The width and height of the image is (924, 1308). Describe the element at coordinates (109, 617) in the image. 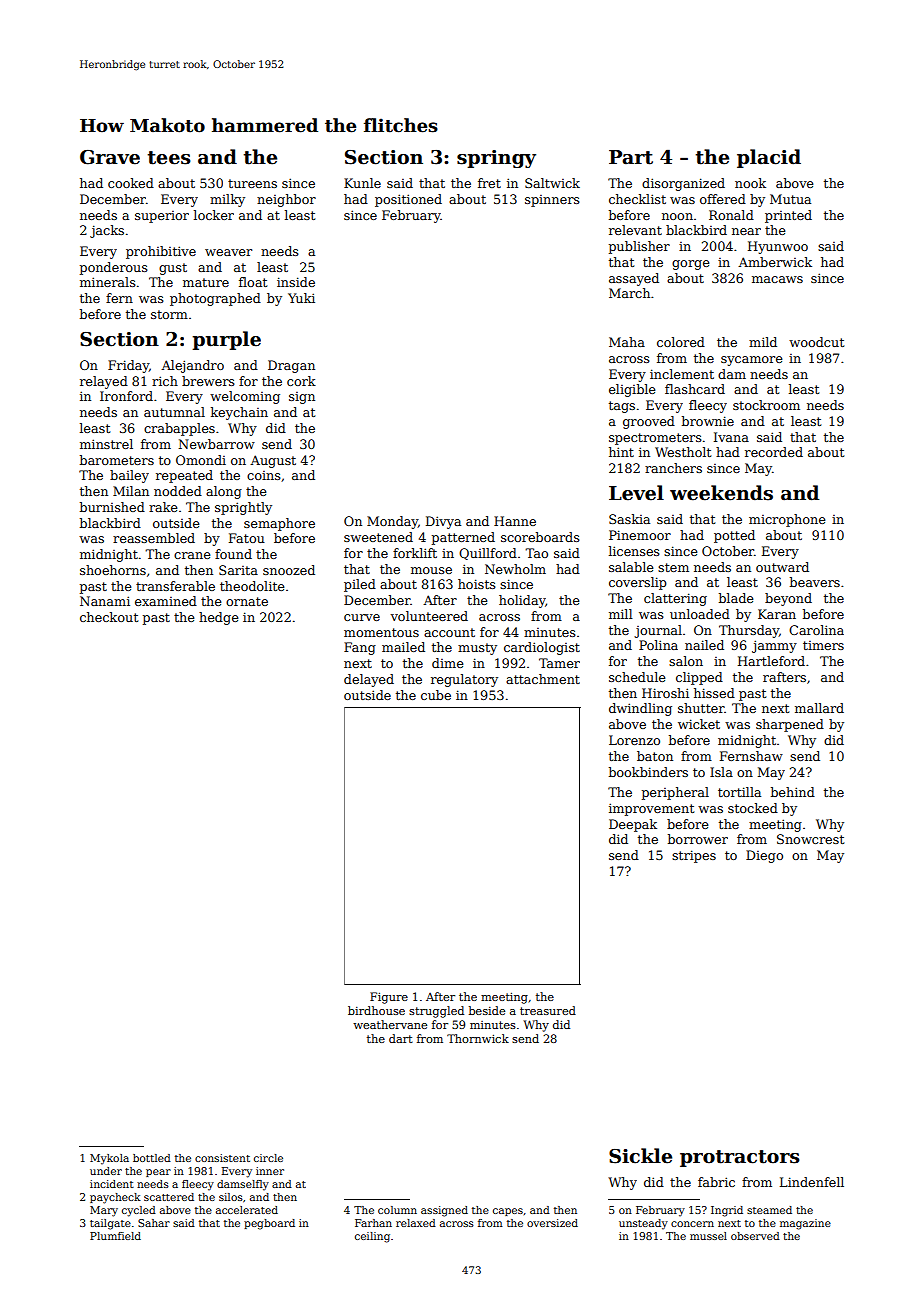

I see `checkout` at that location.
